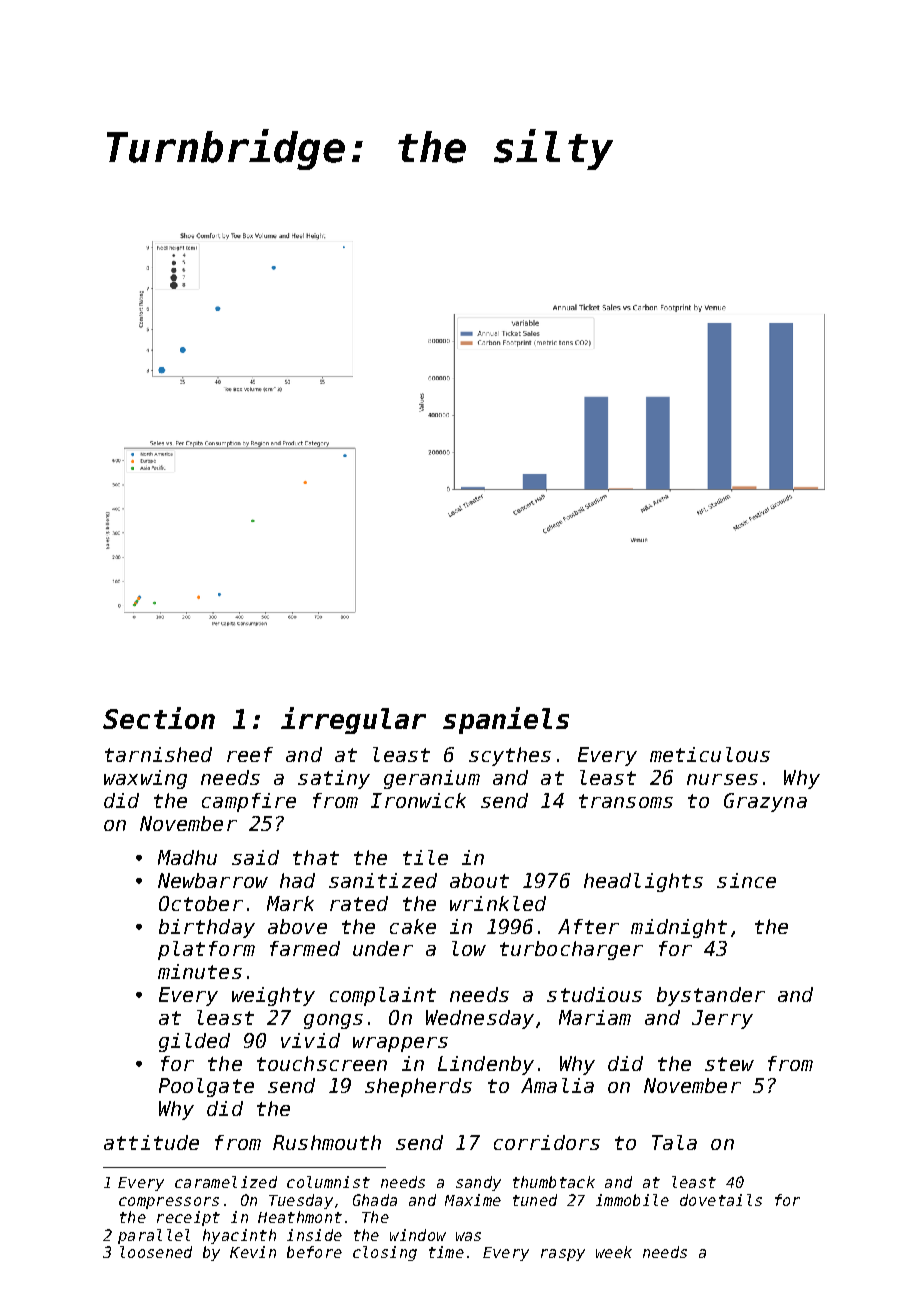 This screenshot has height=1308, width=924. Describe the element at coordinates (473, 1200) in the screenshot. I see `Maxime` at that location.
